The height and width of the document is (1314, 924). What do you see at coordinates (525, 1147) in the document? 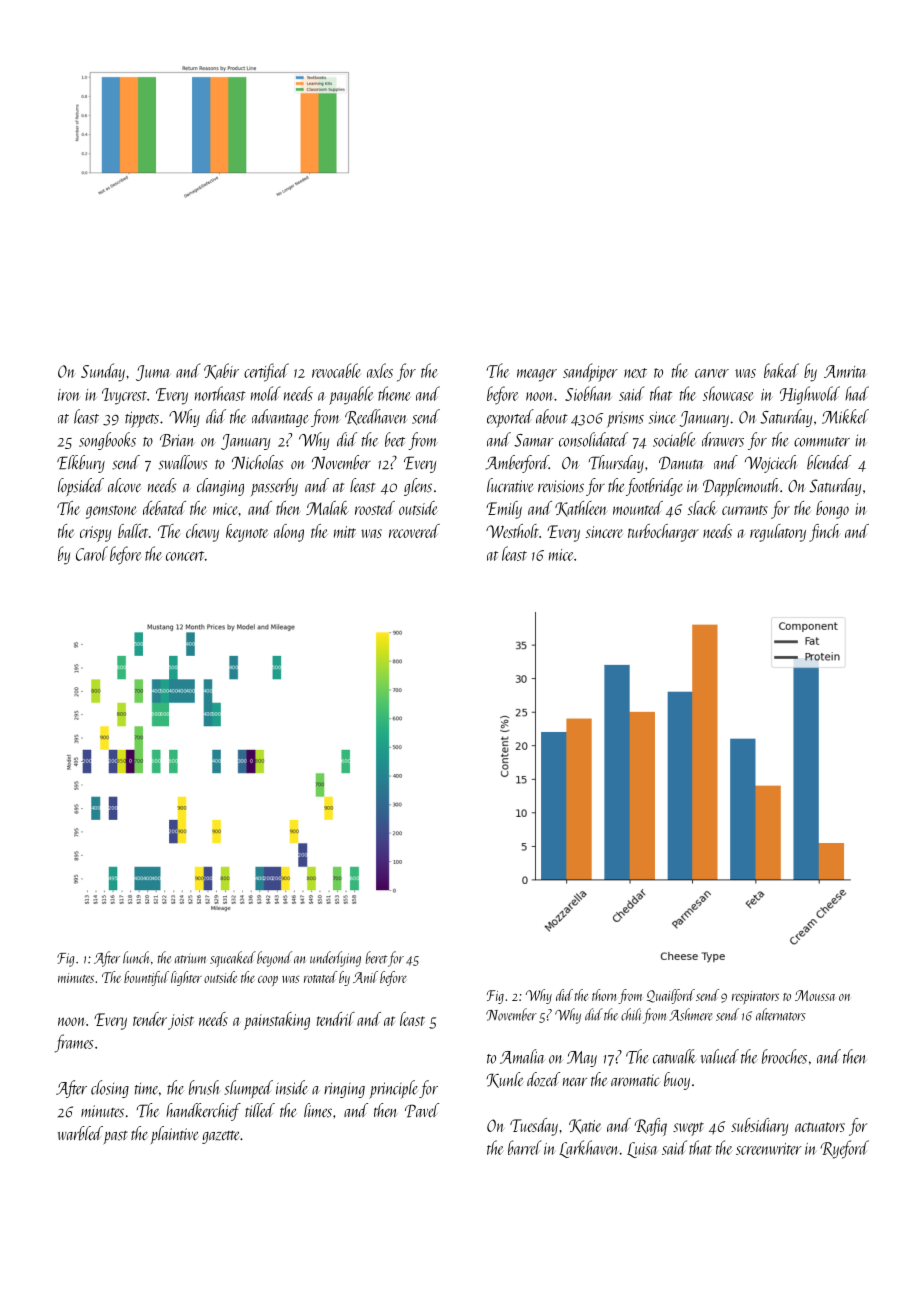
I see `barrel` at bounding box center [525, 1147].
